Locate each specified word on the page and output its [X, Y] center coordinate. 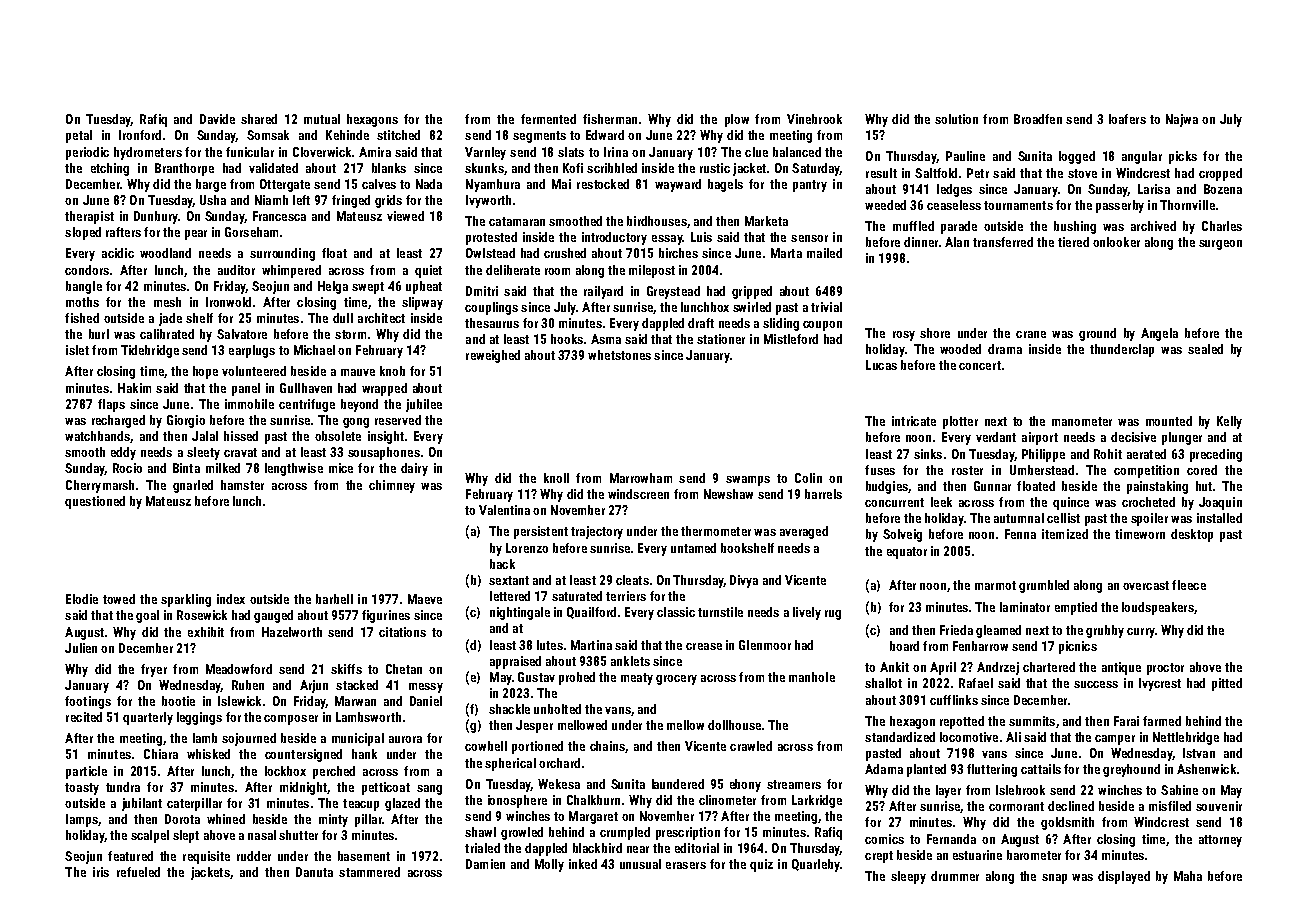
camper [1115, 740]
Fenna [1020, 534]
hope [205, 372]
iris [101, 872]
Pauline [965, 156]
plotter [960, 422]
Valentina [504, 510]
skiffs [346, 669]
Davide [217, 119]
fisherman [610, 119]
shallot [883, 683]
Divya [744, 581]
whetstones [619, 355]
